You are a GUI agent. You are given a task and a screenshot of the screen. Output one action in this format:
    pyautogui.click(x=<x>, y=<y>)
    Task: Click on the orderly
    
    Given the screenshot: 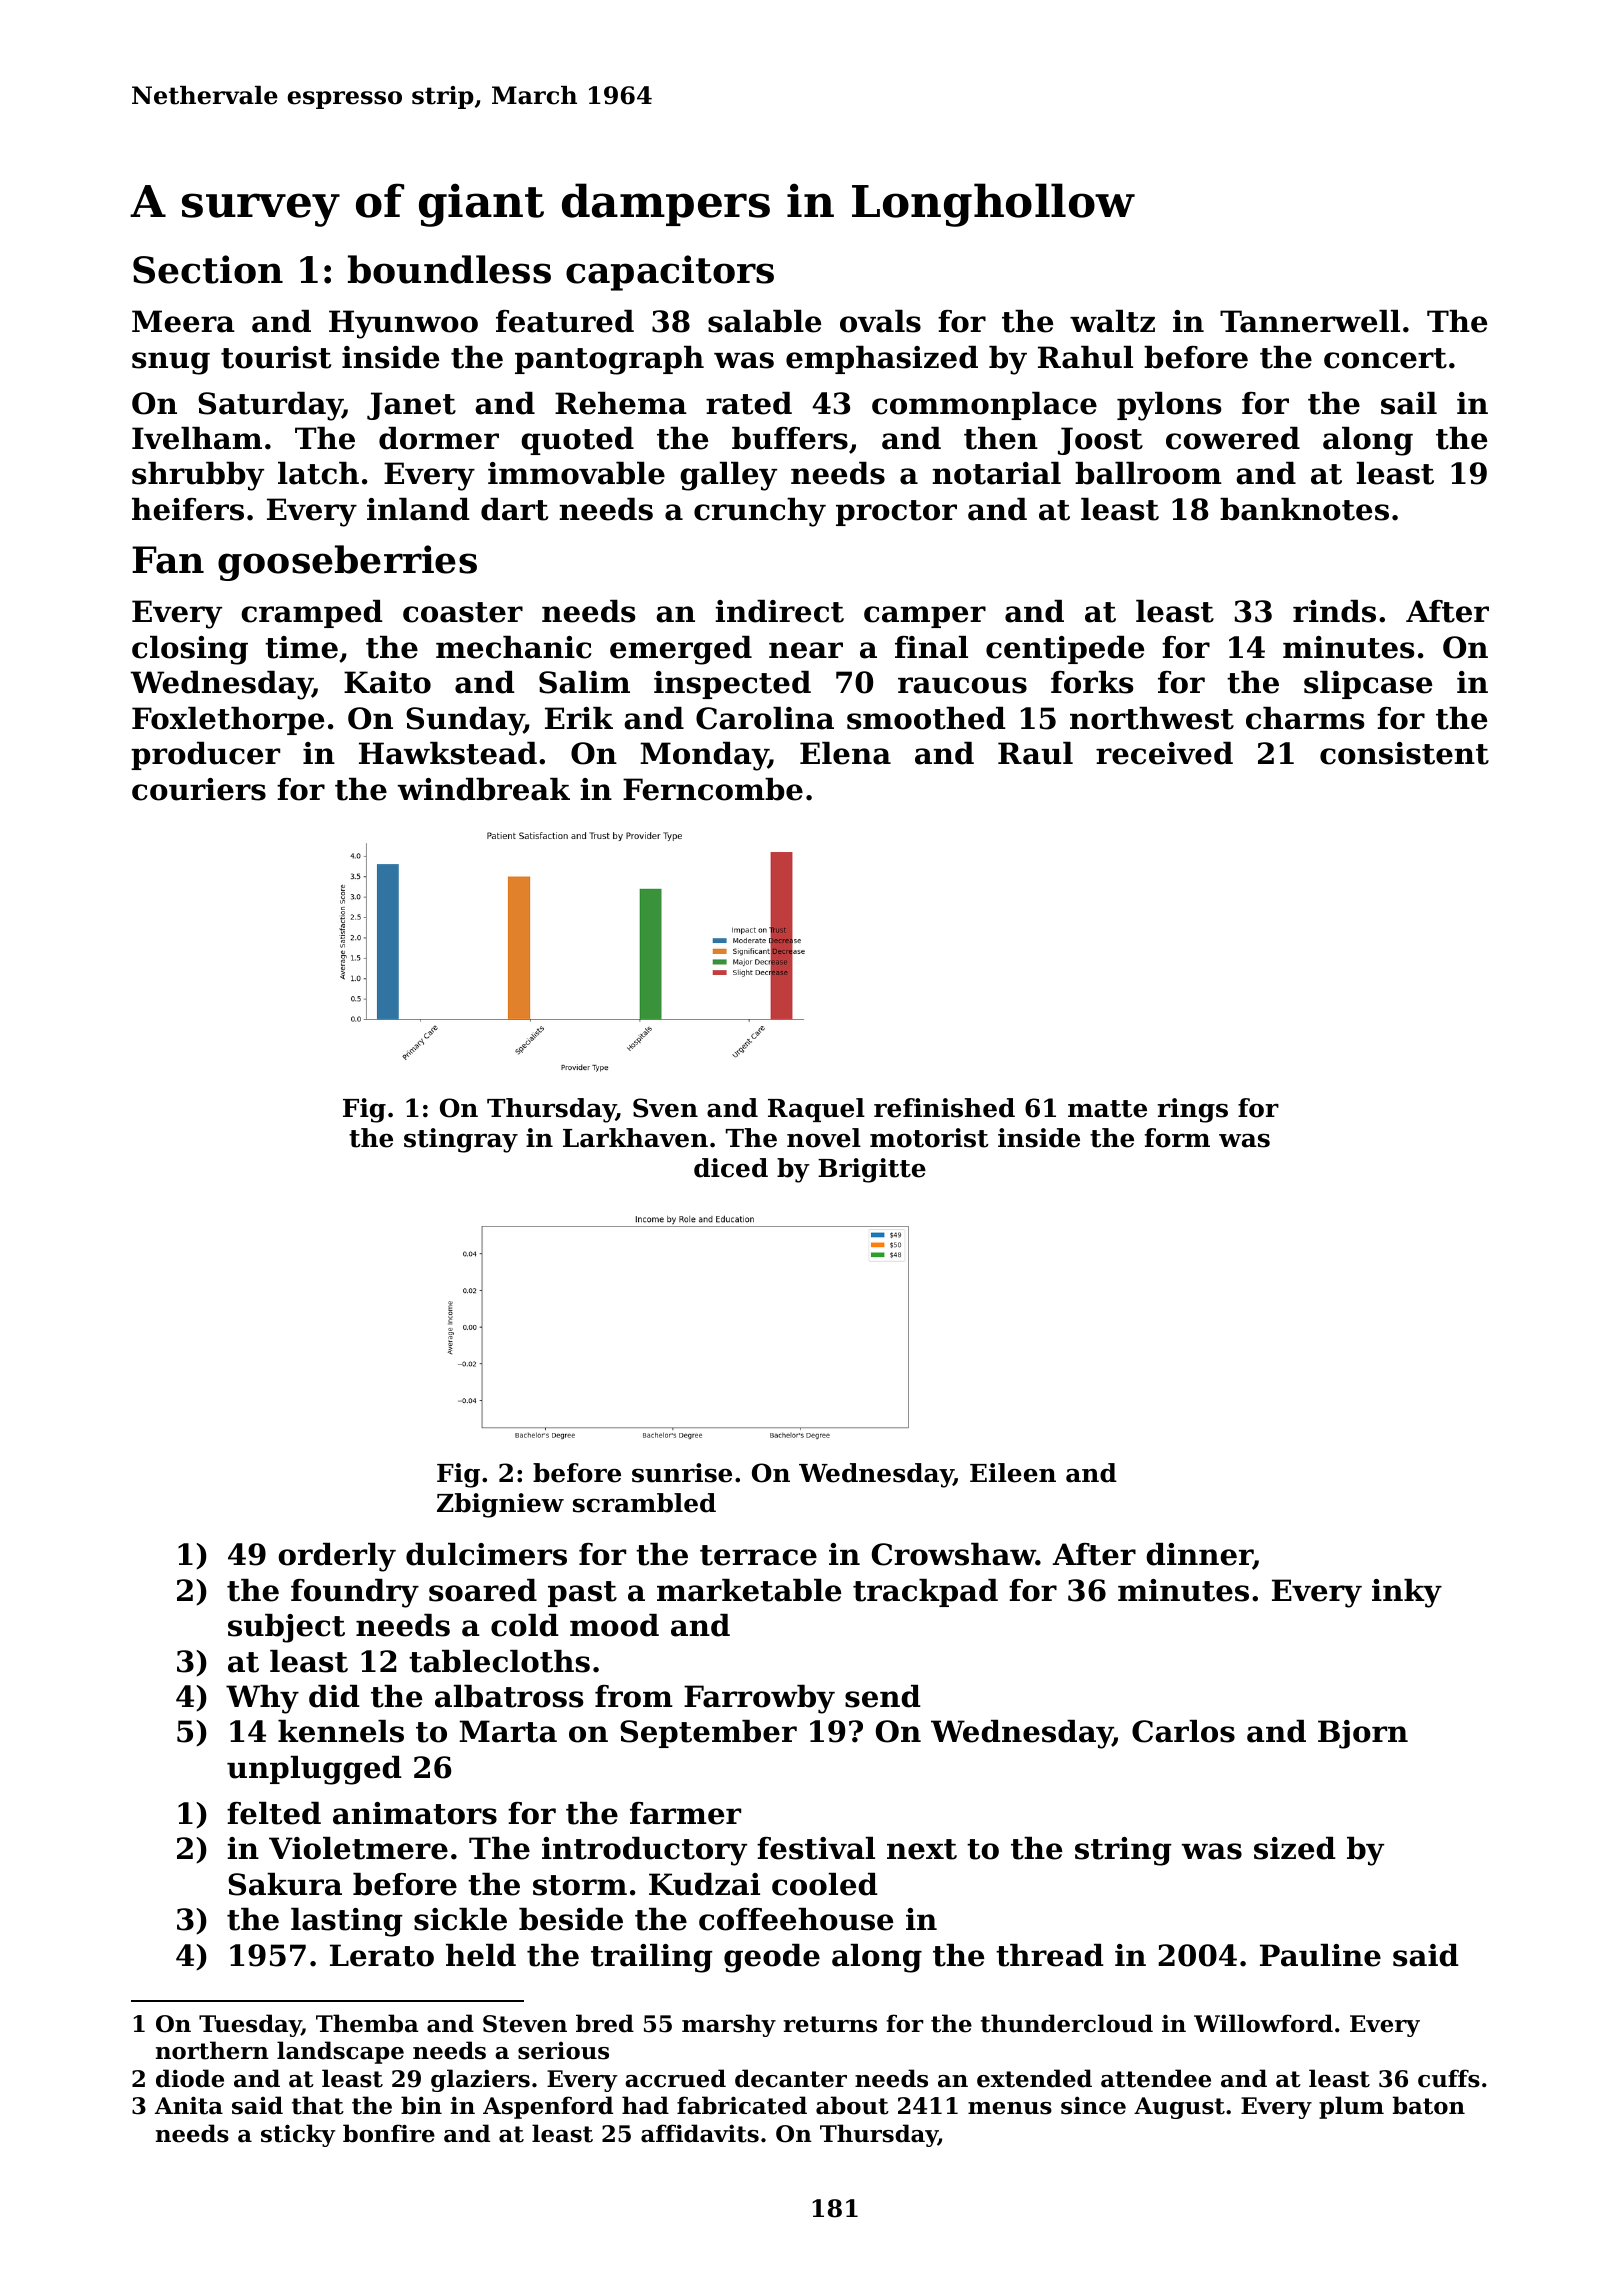 What is the action you would take?
    pyautogui.click(x=337, y=1557)
